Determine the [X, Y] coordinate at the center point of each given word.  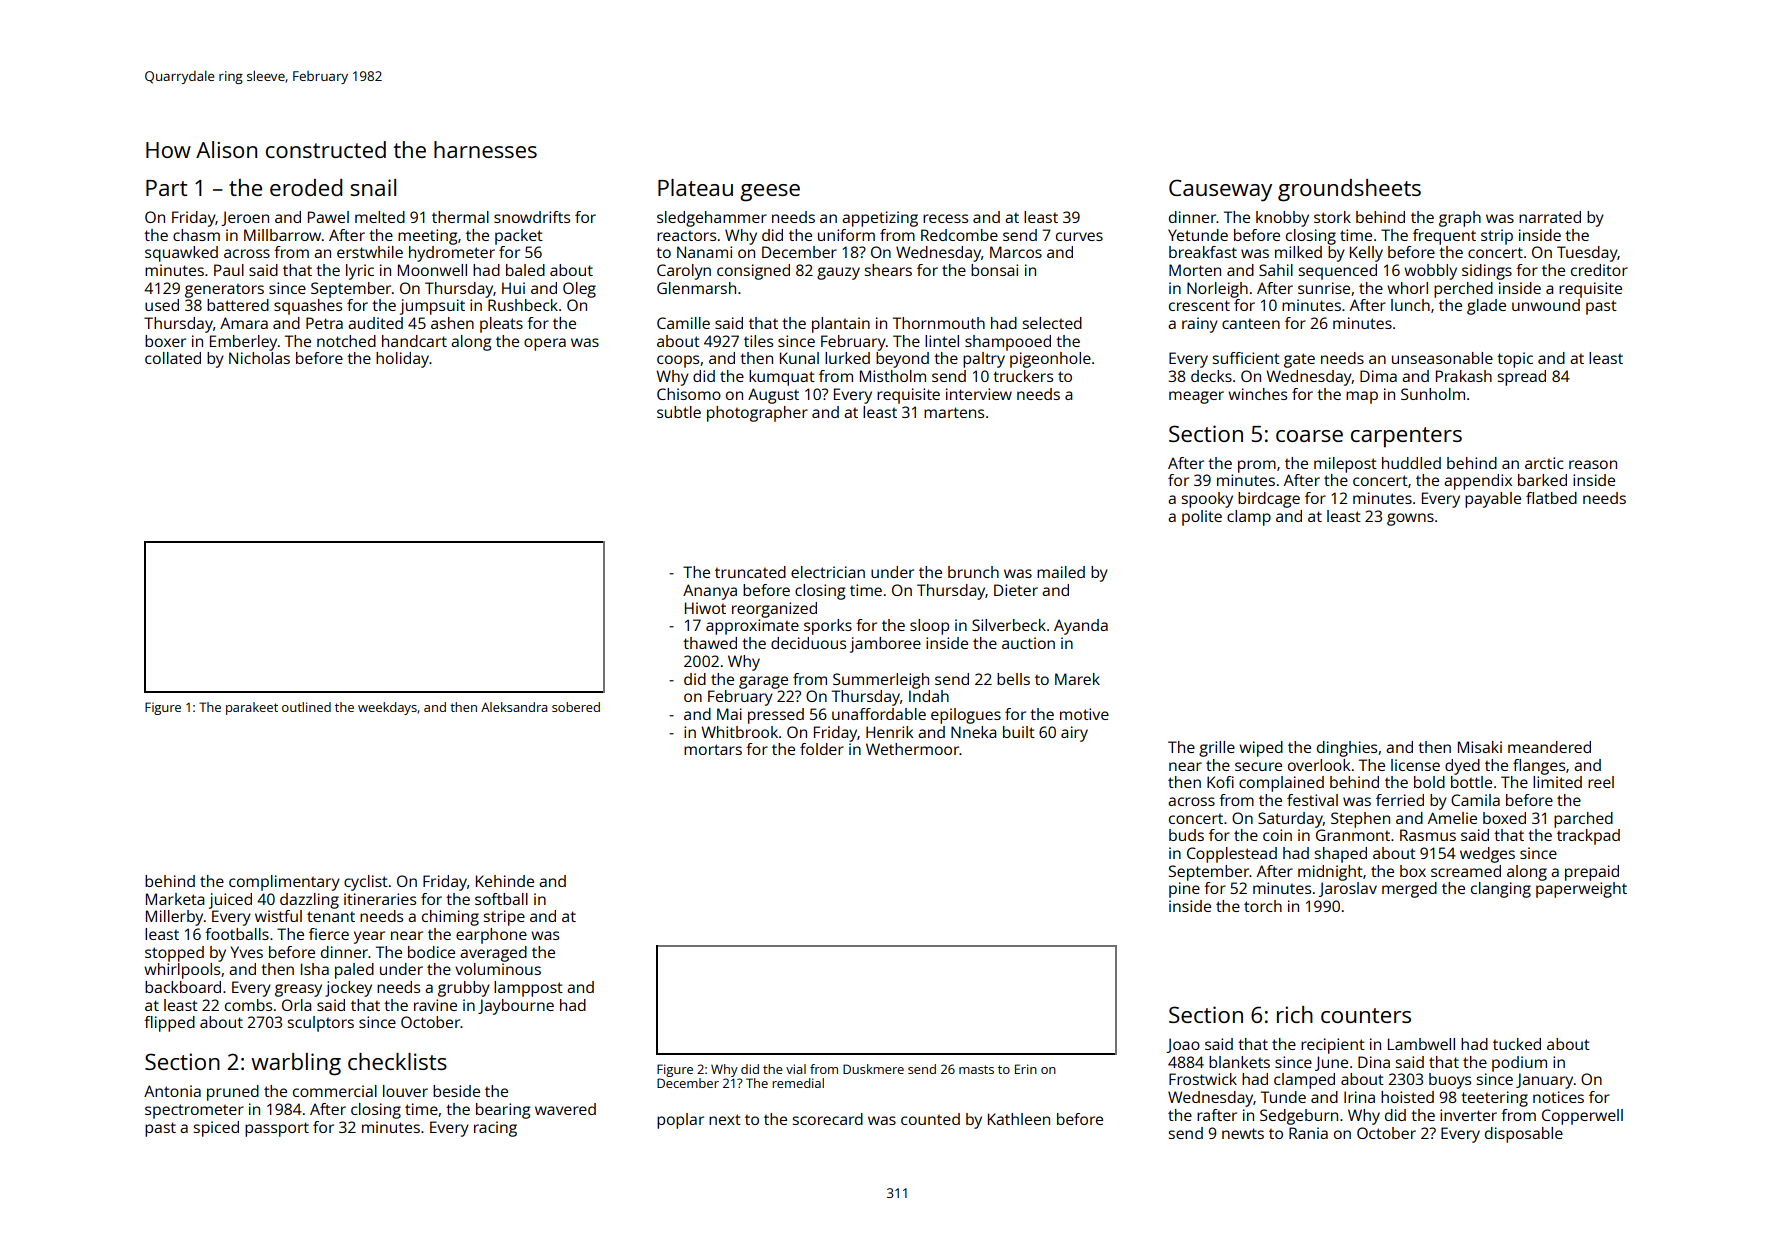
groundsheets [1349, 190]
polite [1202, 518]
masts [976, 1069]
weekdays [387, 708]
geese [770, 193]
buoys [1450, 1081]
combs [248, 1005]
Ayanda [1081, 627]
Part [166, 188]
